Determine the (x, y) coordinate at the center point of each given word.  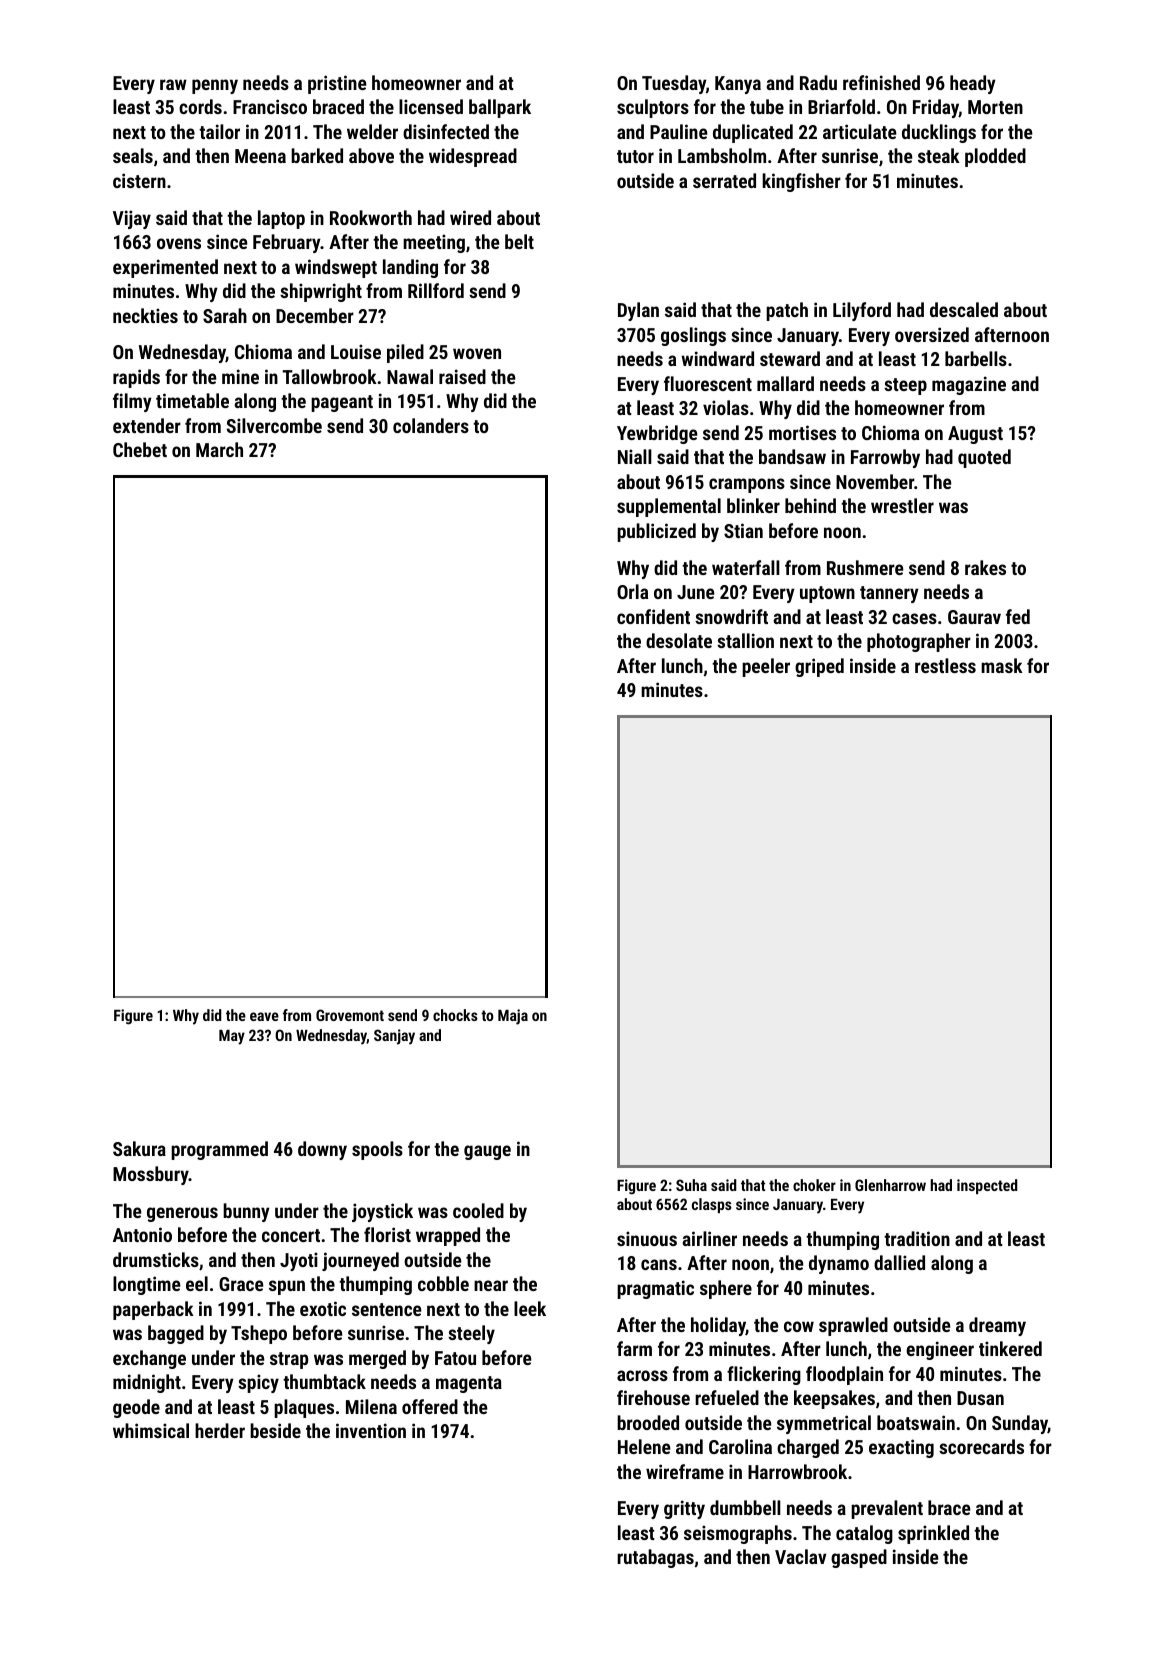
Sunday (1020, 1424)
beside (275, 1430)
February (287, 243)
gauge (487, 1152)
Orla (632, 591)
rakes (985, 567)
